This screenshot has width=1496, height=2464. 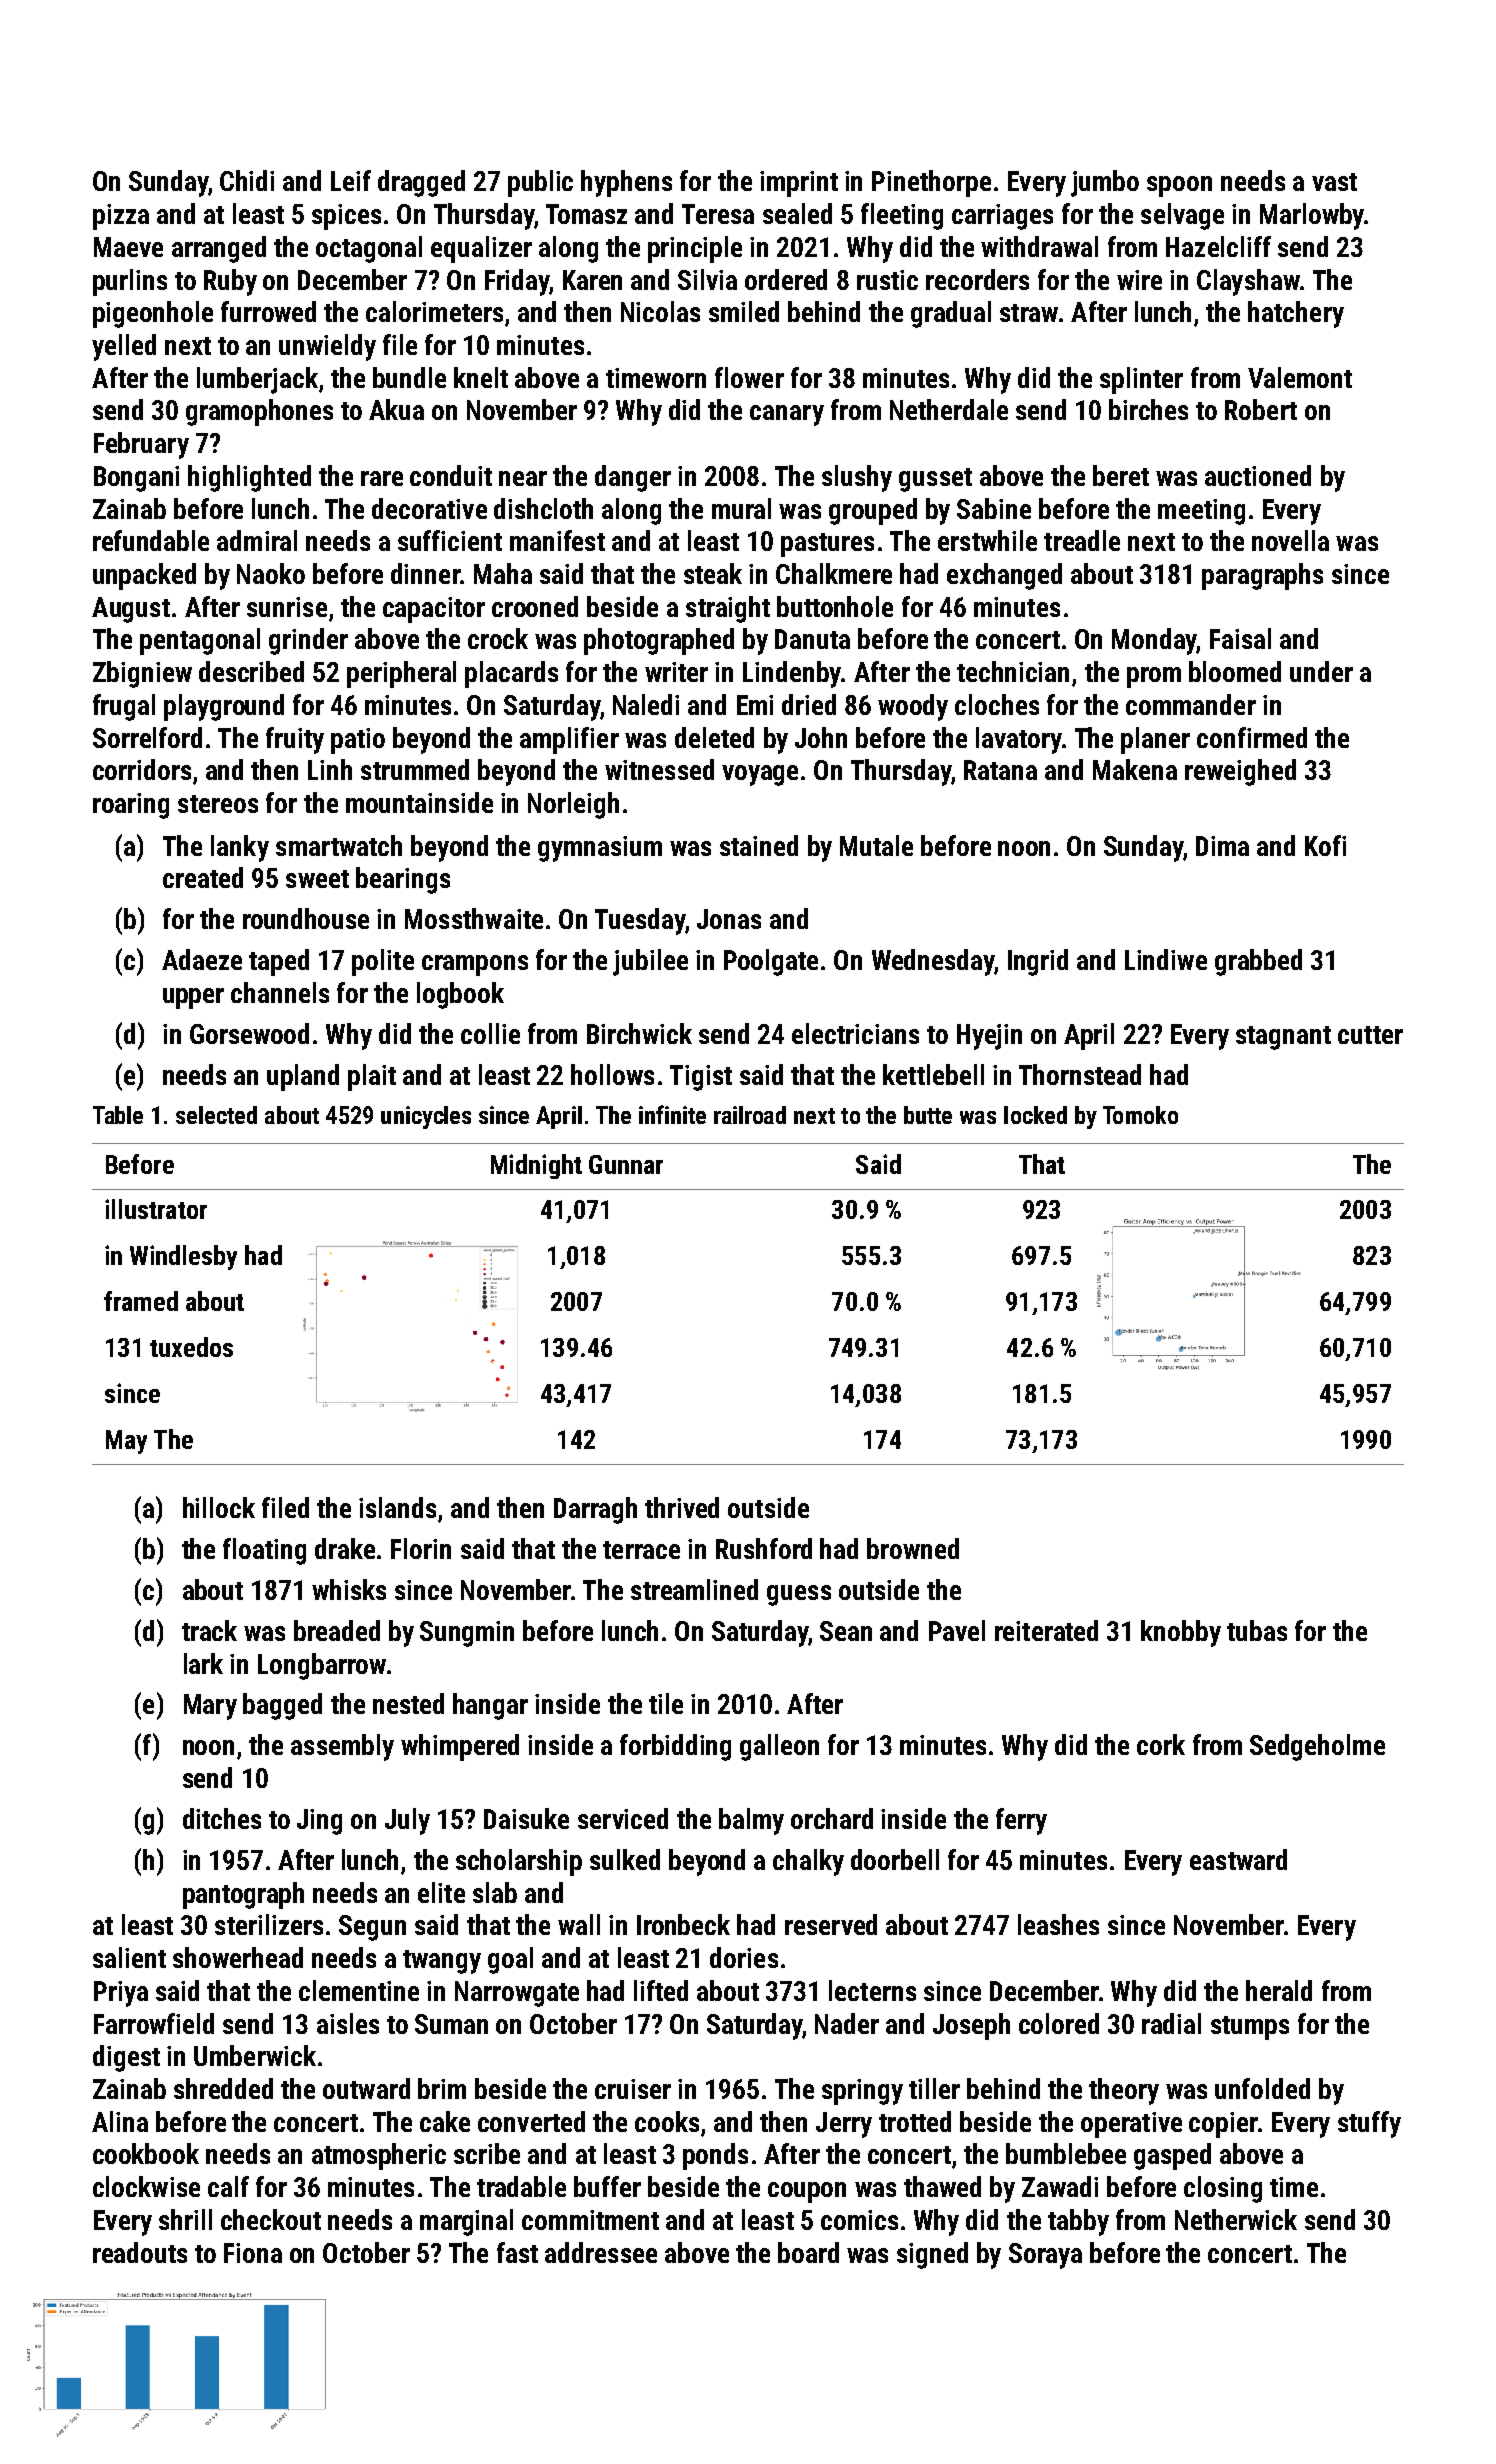 I want to click on hillock, so click(x=219, y=1507).
